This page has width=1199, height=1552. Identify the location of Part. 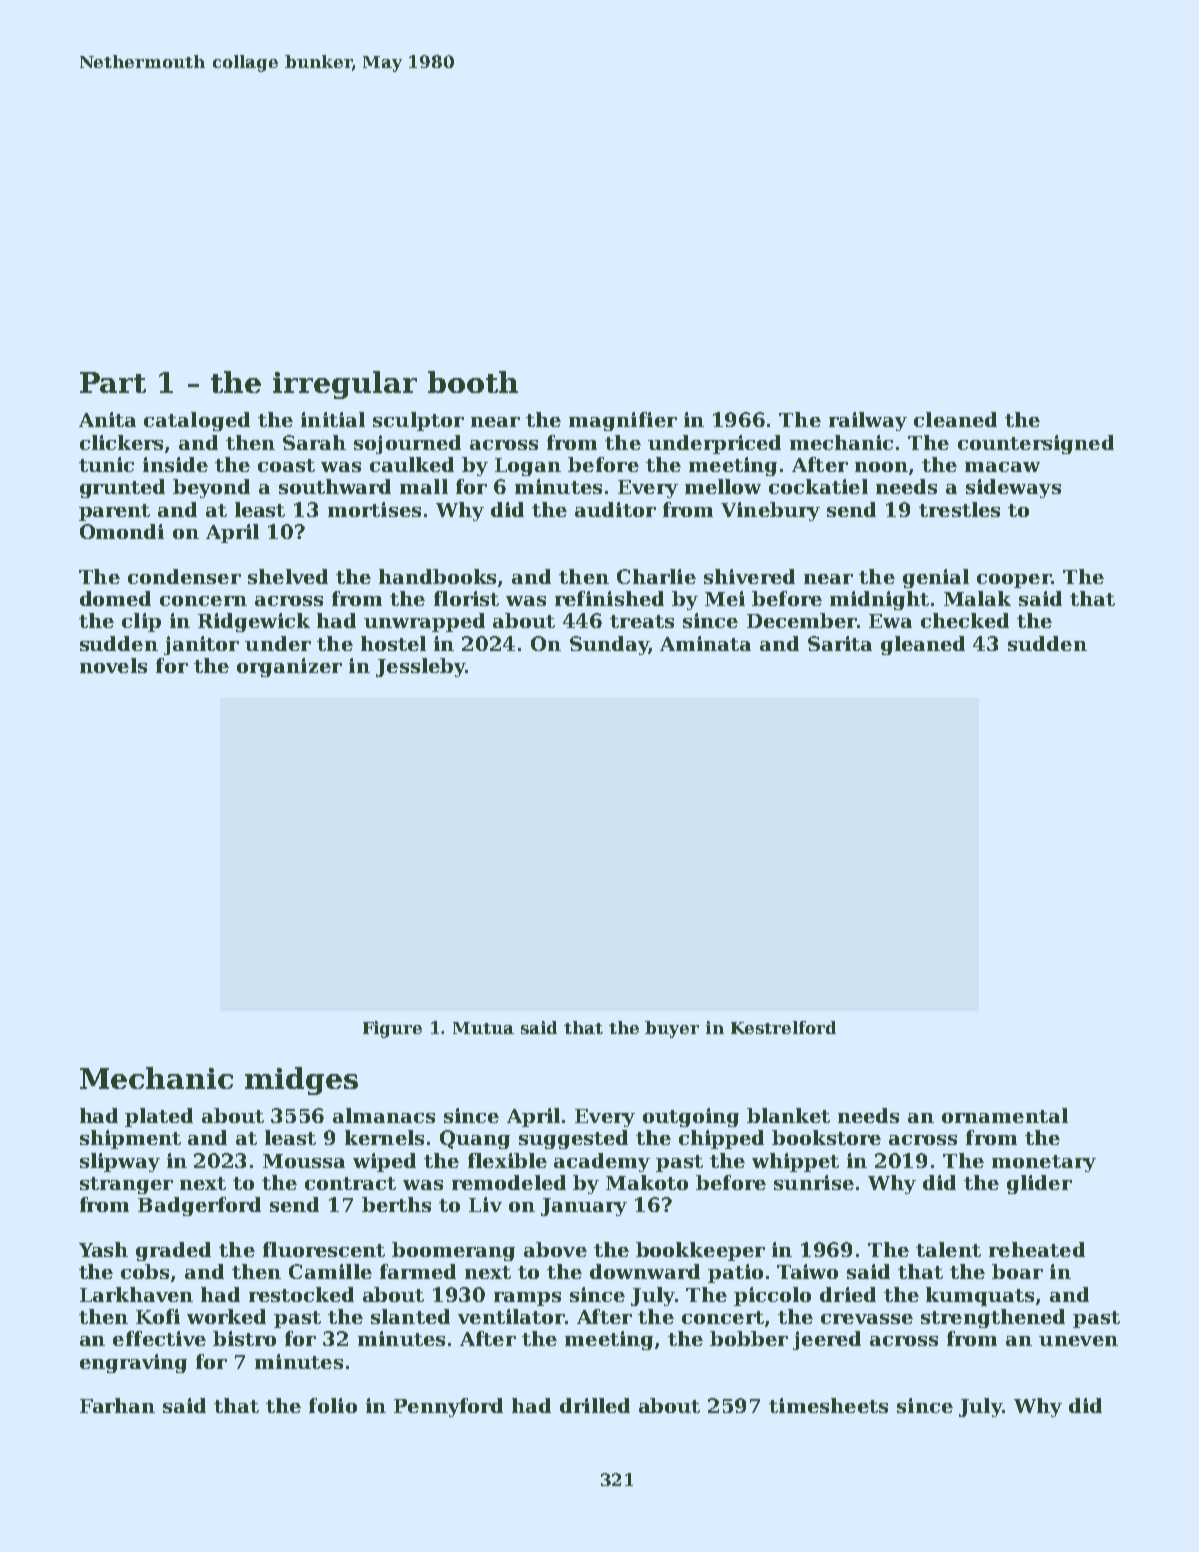
(113, 382).
